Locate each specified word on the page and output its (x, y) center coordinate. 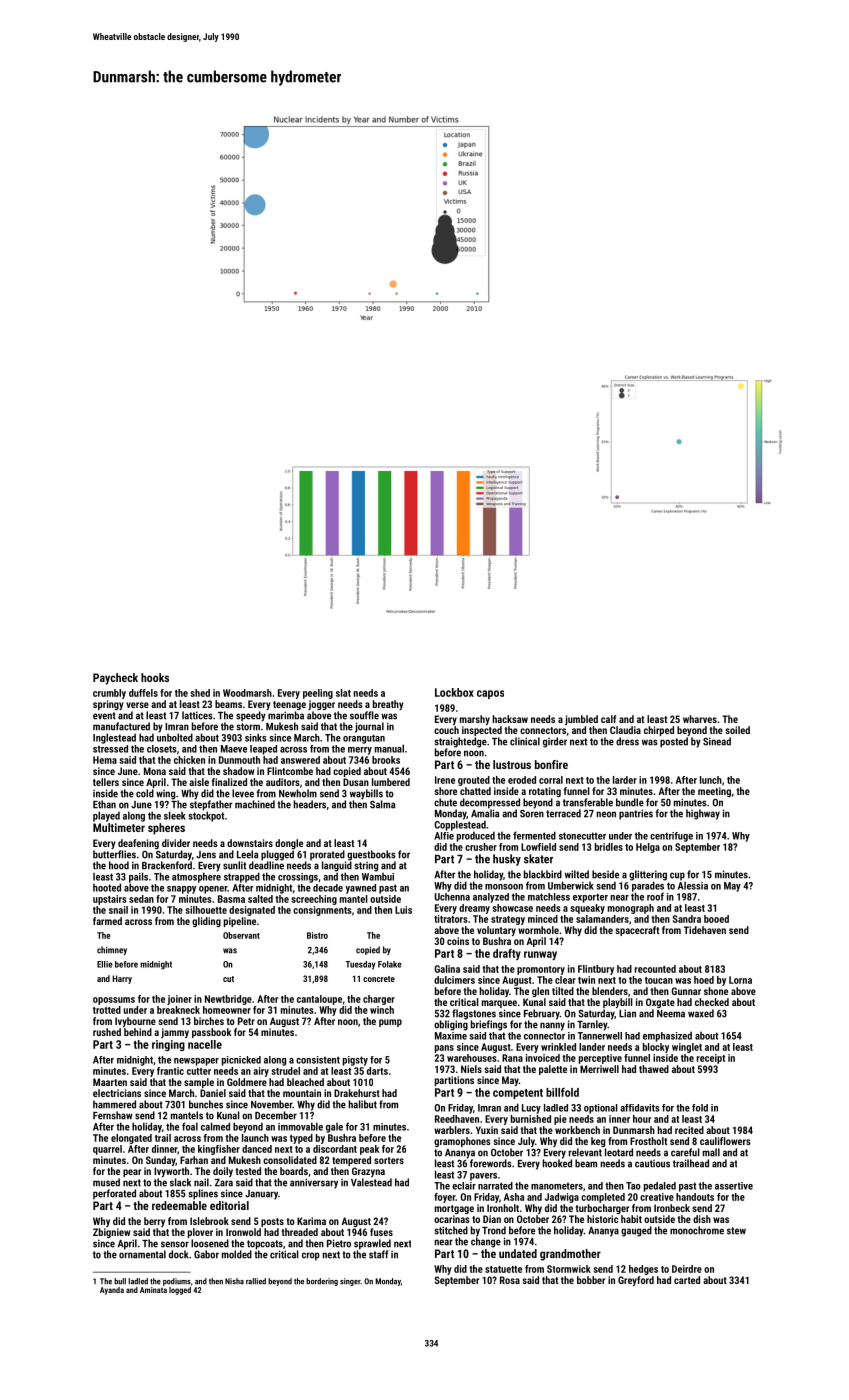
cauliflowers (725, 1141)
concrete (379, 979)
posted (674, 742)
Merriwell (599, 1069)
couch (446, 730)
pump (390, 1023)
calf (609, 719)
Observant (241, 935)
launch (255, 1138)
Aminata (153, 1290)
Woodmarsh (247, 693)
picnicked (241, 1061)
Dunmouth (239, 760)
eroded (522, 780)
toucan (659, 980)
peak (369, 1150)
